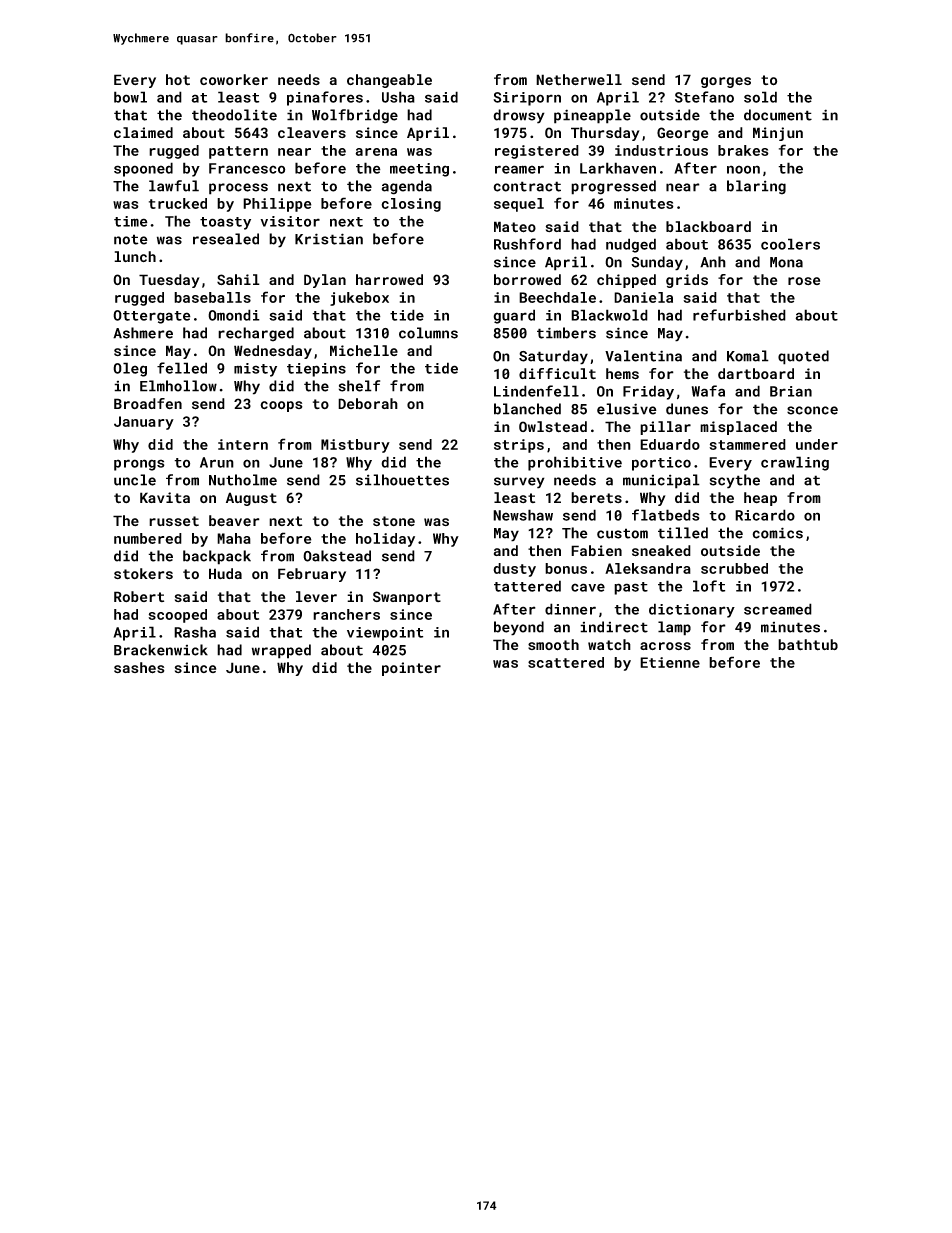 The image size is (952, 1233). I want to click on smooth, so click(553, 645).
